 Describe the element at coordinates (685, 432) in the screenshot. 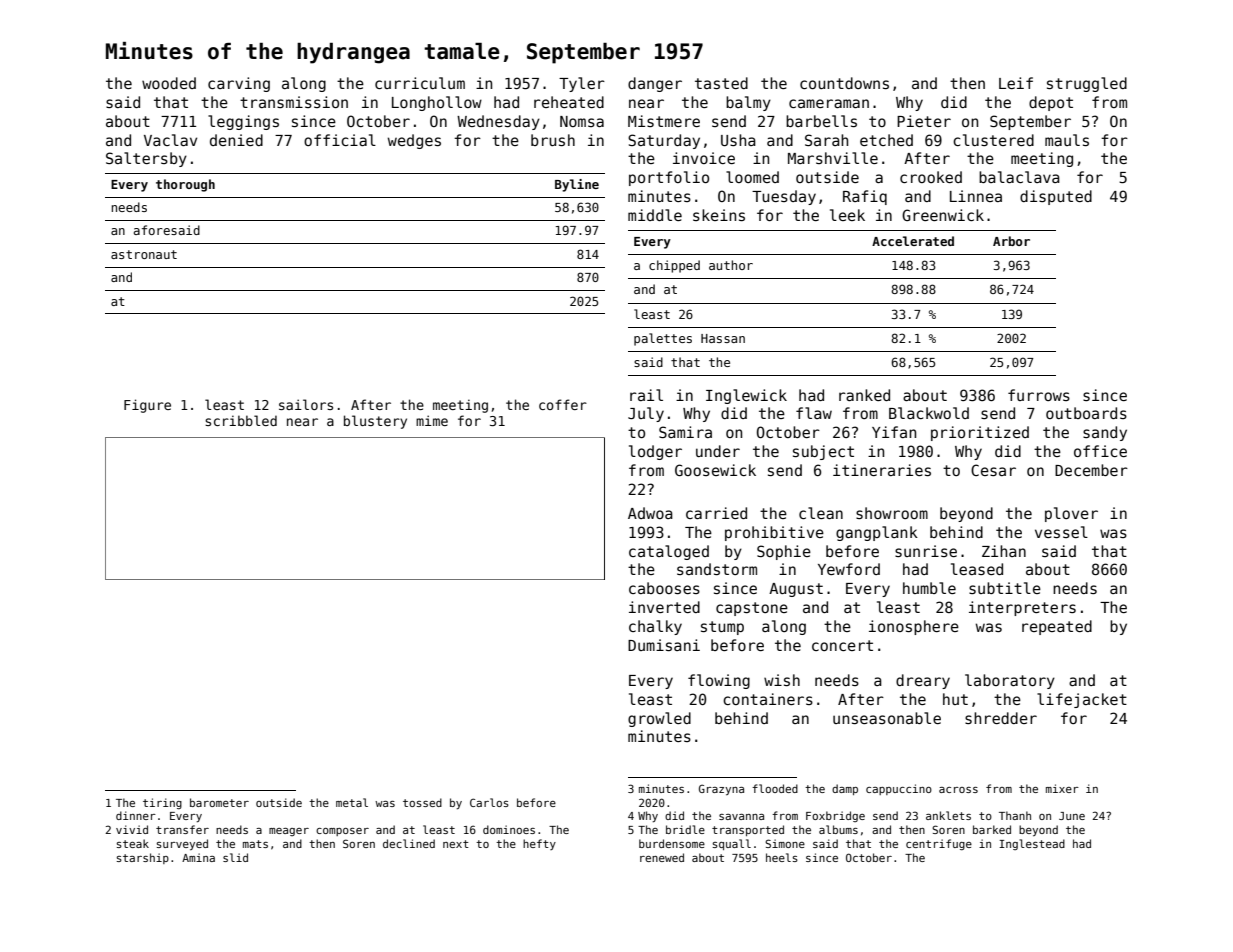

I see `Samira` at that location.
